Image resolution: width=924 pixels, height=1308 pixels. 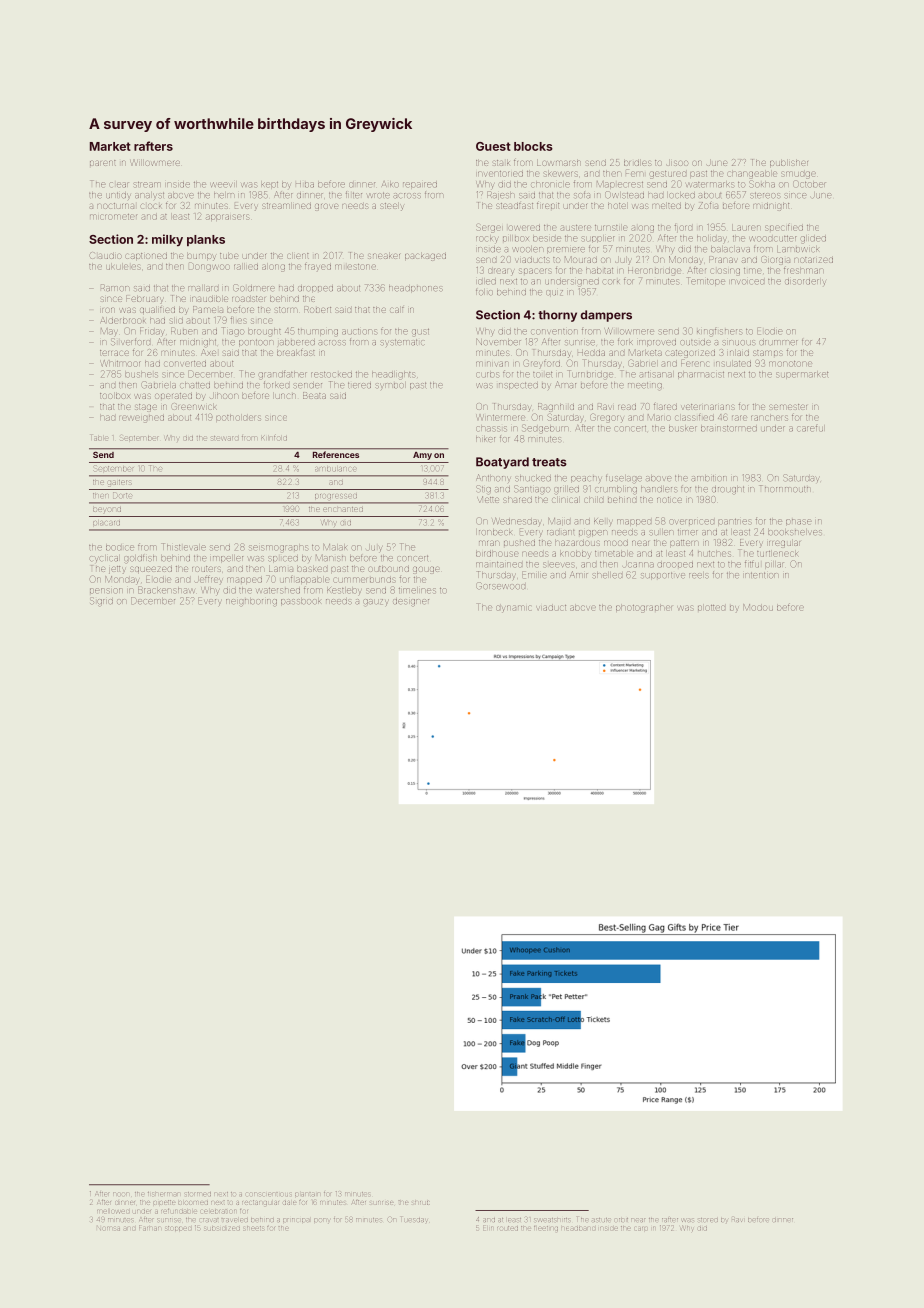 What do you see at coordinates (251, 602) in the screenshot?
I see `neighboring` at bounding box center [251, 602].
